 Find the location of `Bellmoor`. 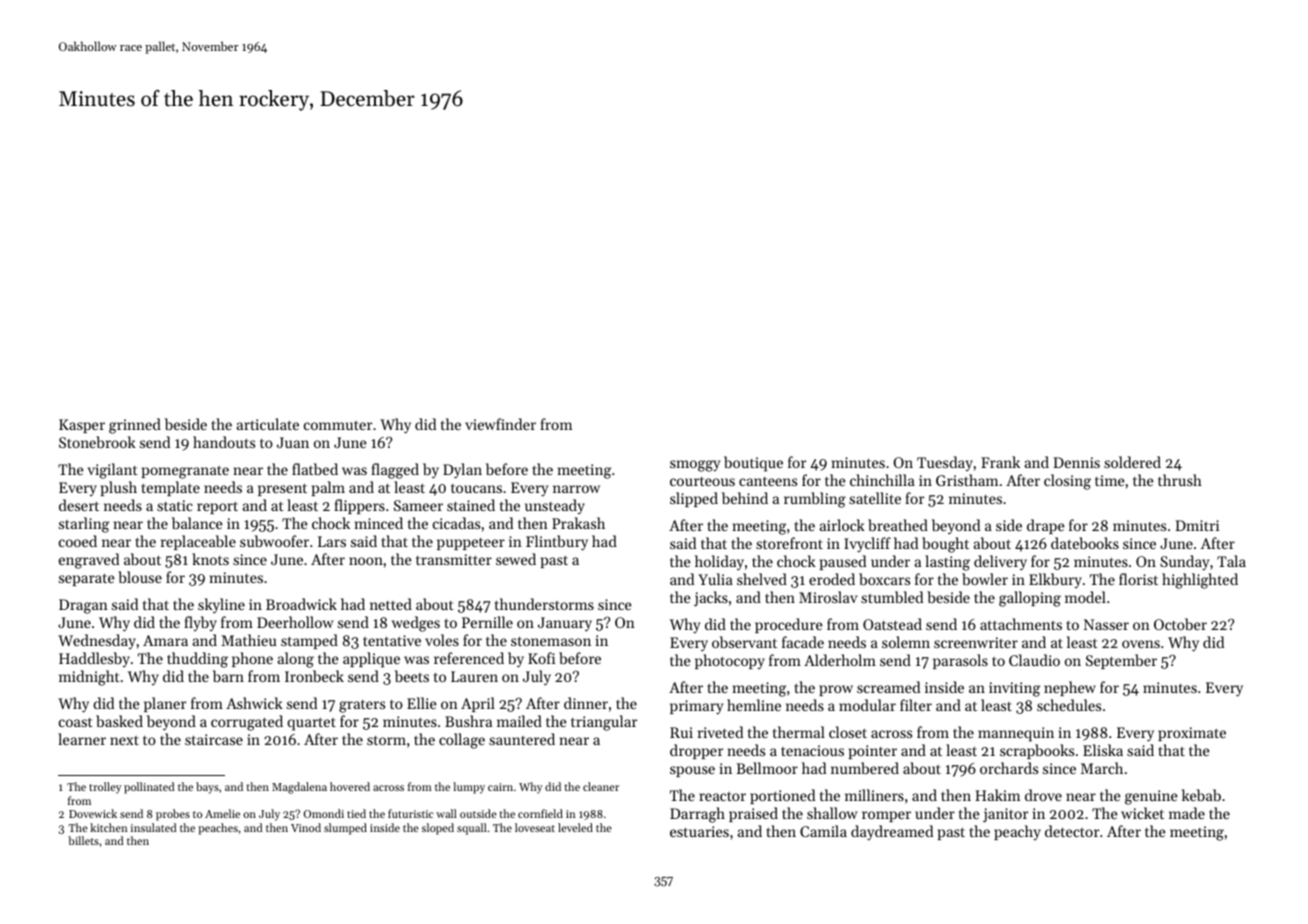

Bellmoor is located at coordinates (767, 768).
